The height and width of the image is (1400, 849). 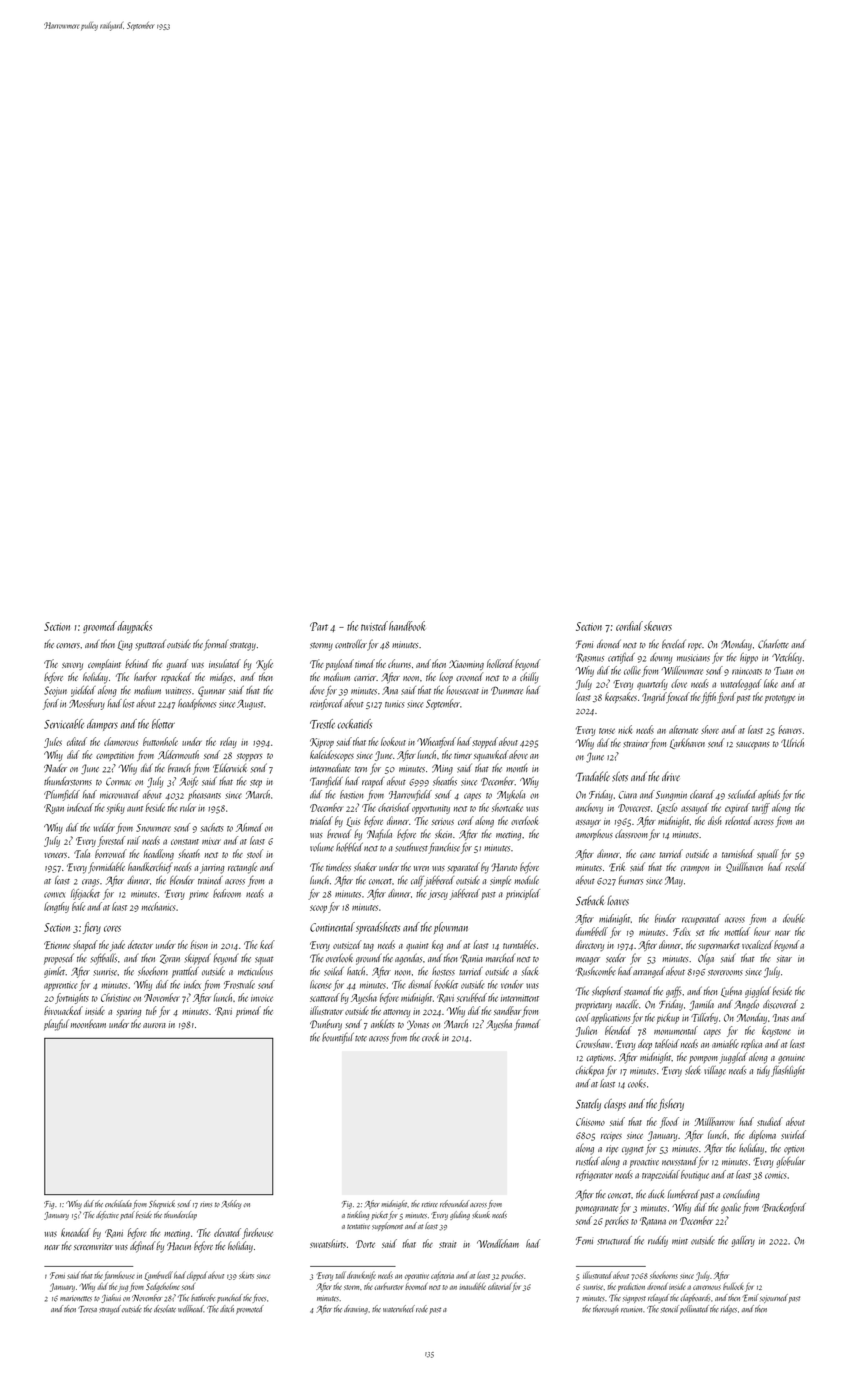 What do you see at coordinates (399, 663) in the image?
I see `churns` at bounding box center [399, 663].
